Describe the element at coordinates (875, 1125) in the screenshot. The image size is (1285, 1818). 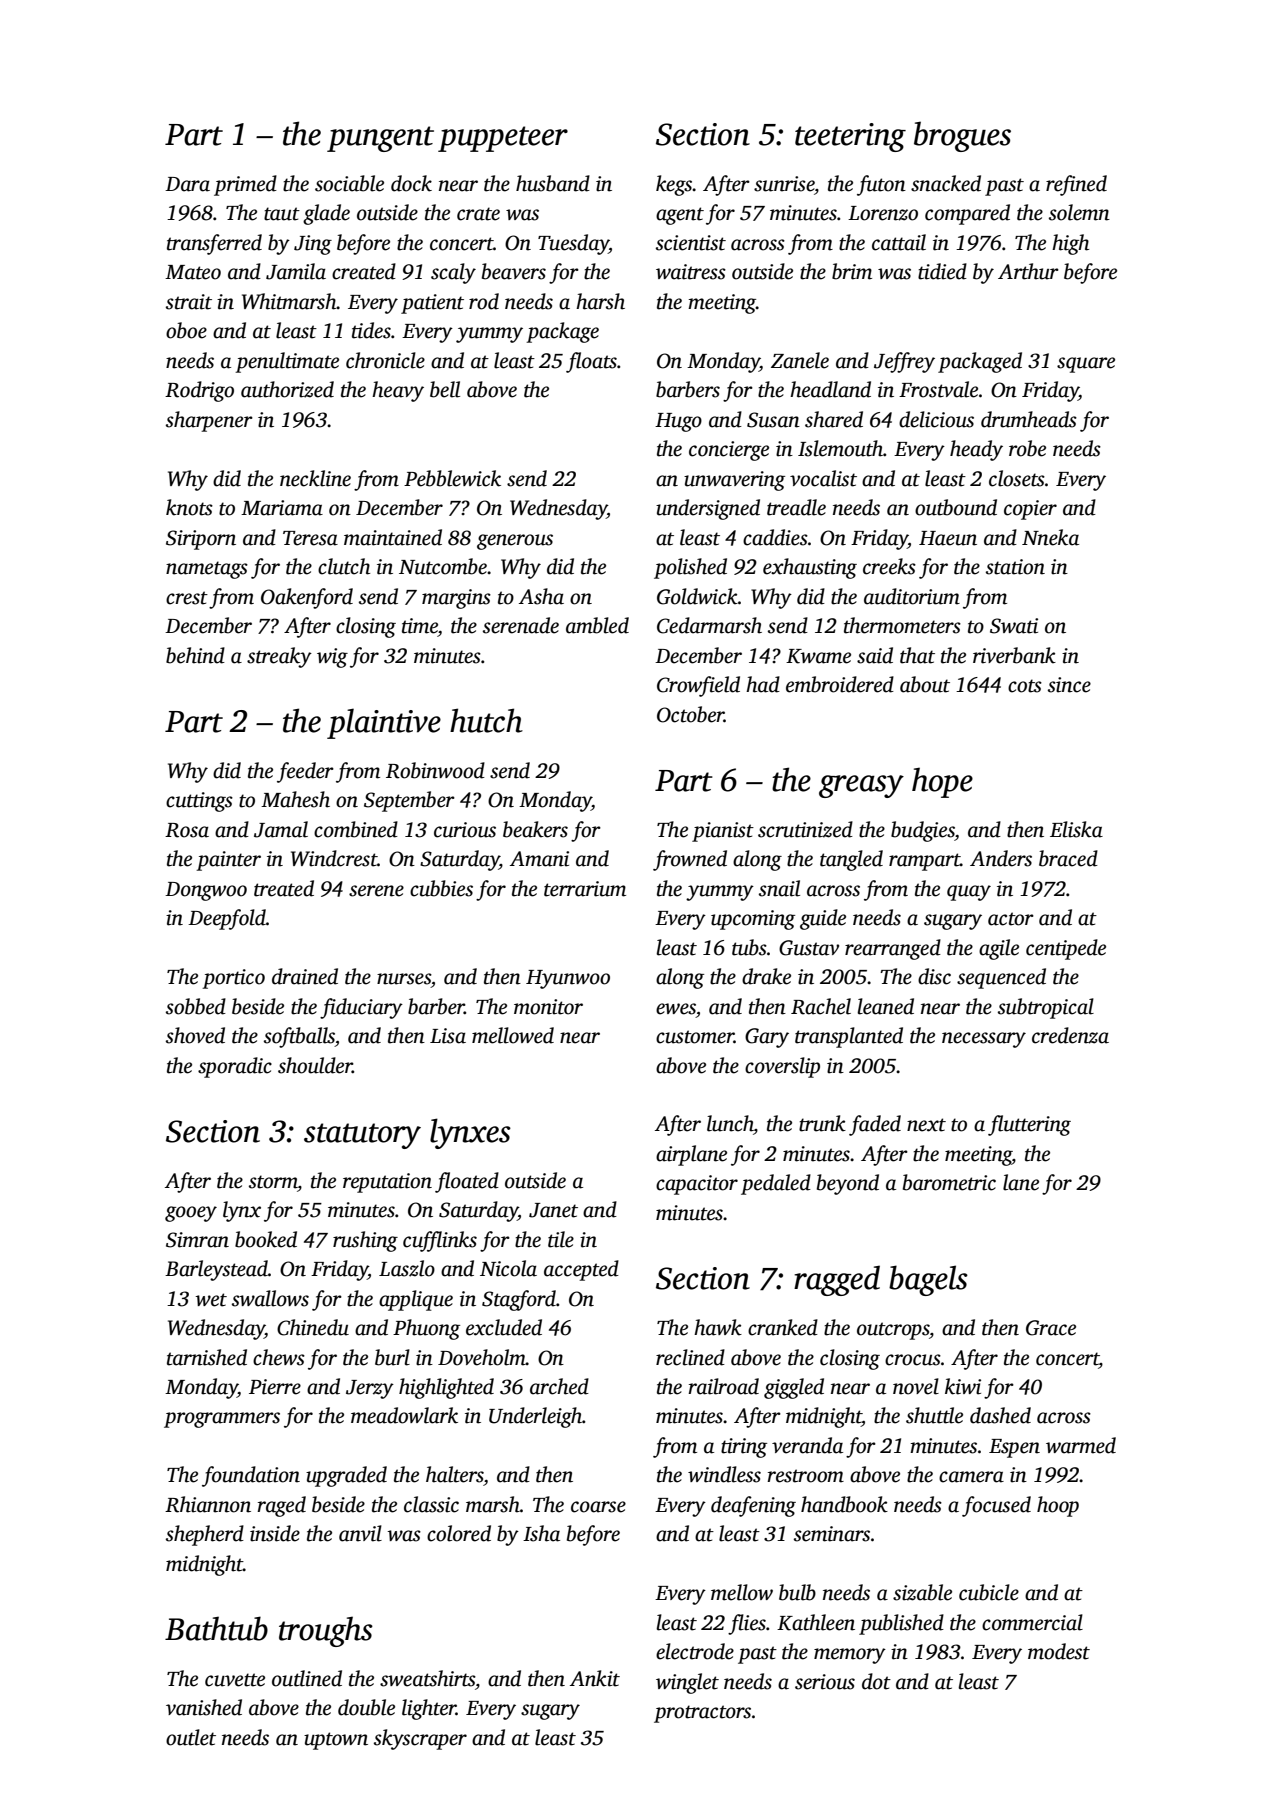
I see `faded` at that location.
